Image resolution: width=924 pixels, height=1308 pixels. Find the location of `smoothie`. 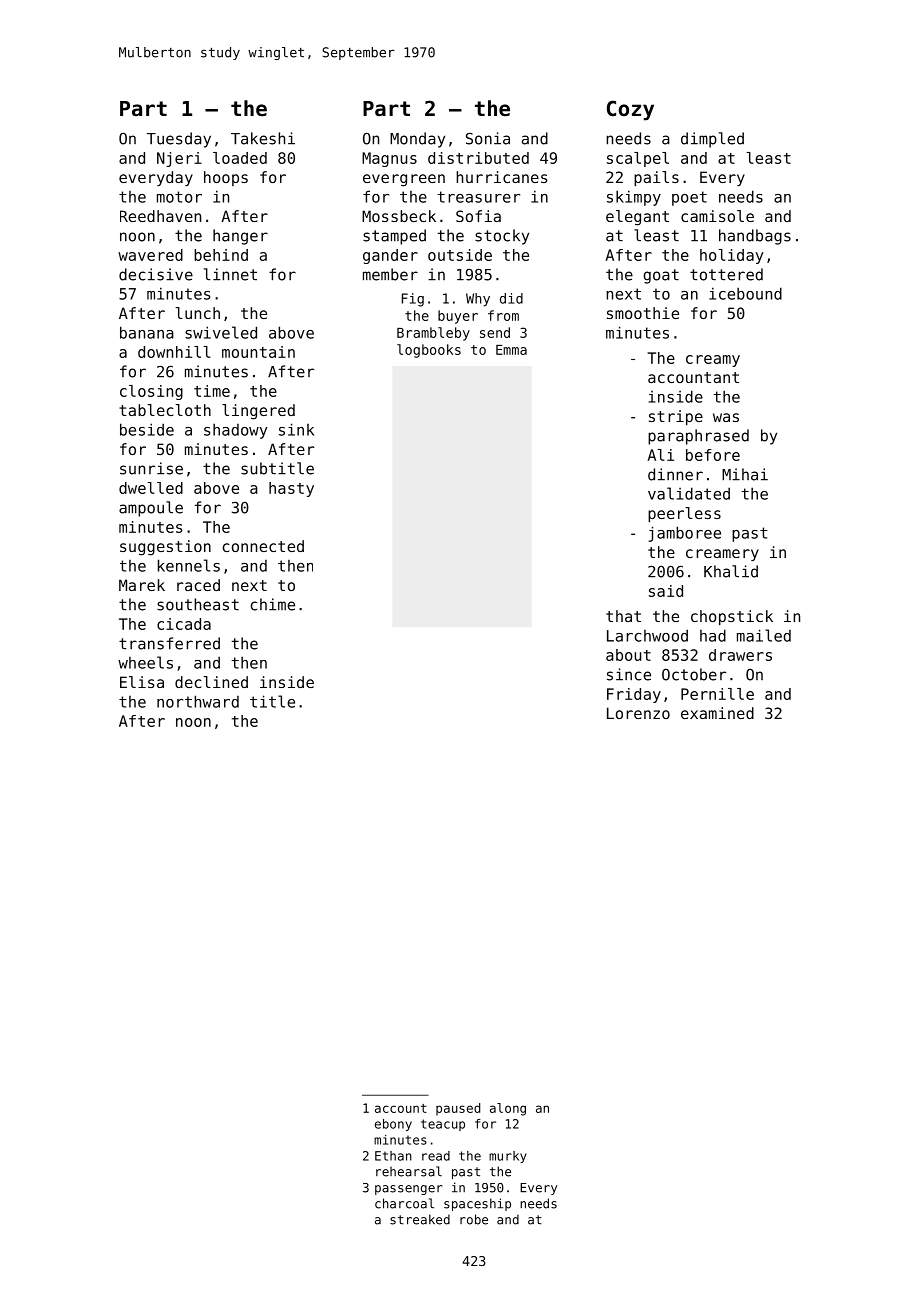

smoothie is located at coordinates (643, 313).
